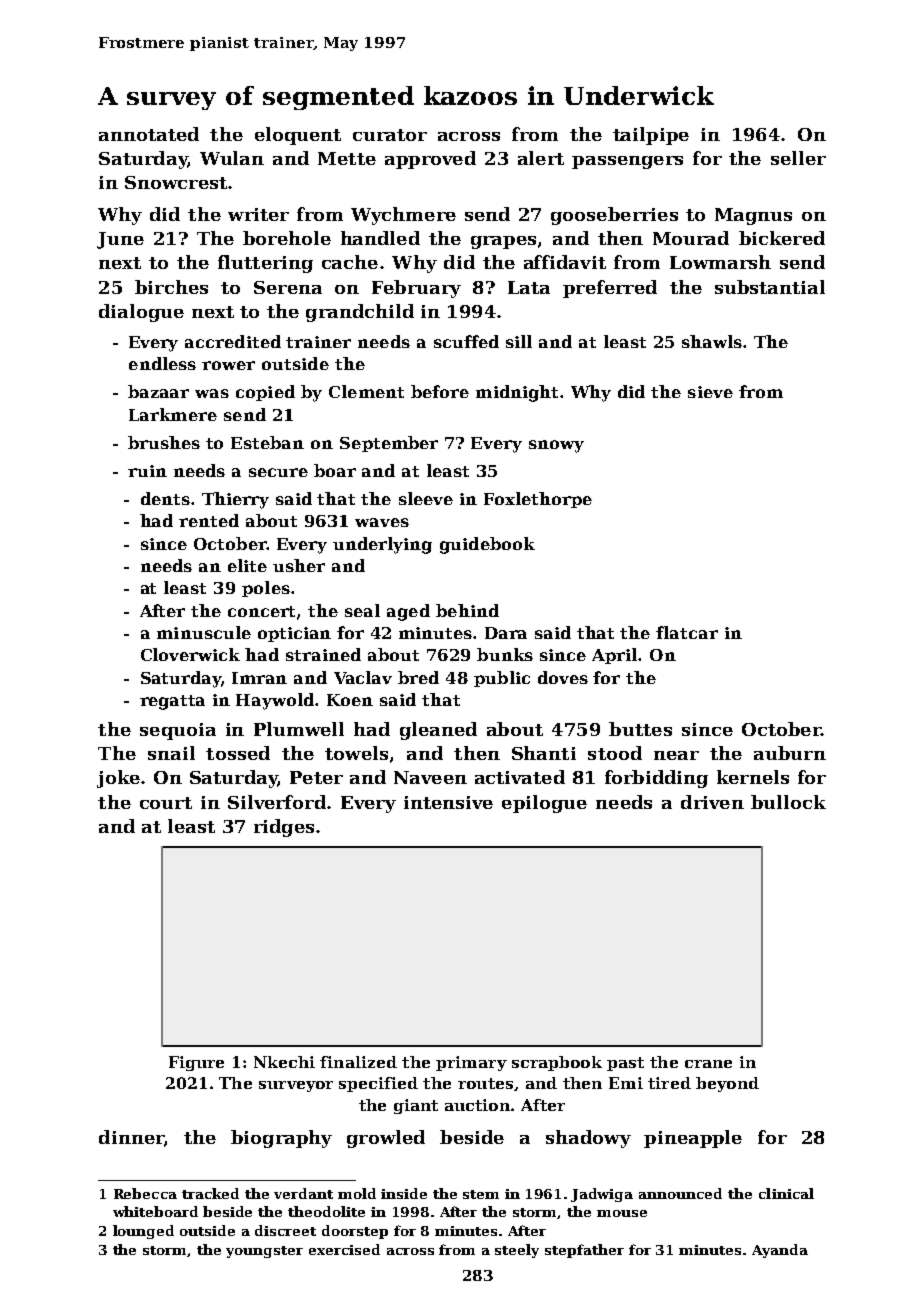 The height and width of the screenshot is (1308, 924). What do you see at coordinates (502, 679) in the screenshot?
I see `public` at bounding box center [502, 679].
